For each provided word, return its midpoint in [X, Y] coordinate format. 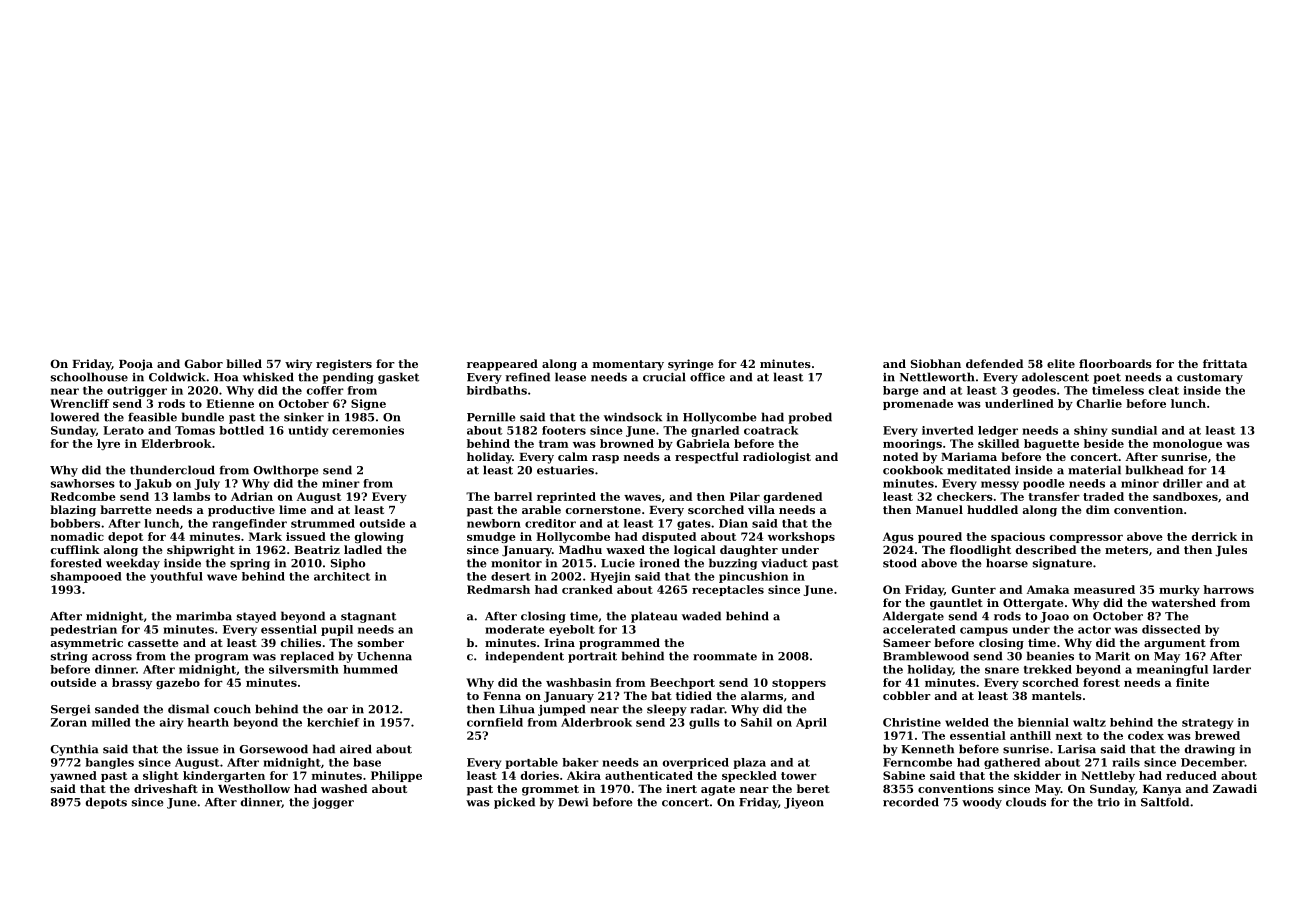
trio [1108, 802]
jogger [333, 803]
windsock [633, 417]
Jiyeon [804, 803]
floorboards [1115, 363]
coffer [325, 390]
